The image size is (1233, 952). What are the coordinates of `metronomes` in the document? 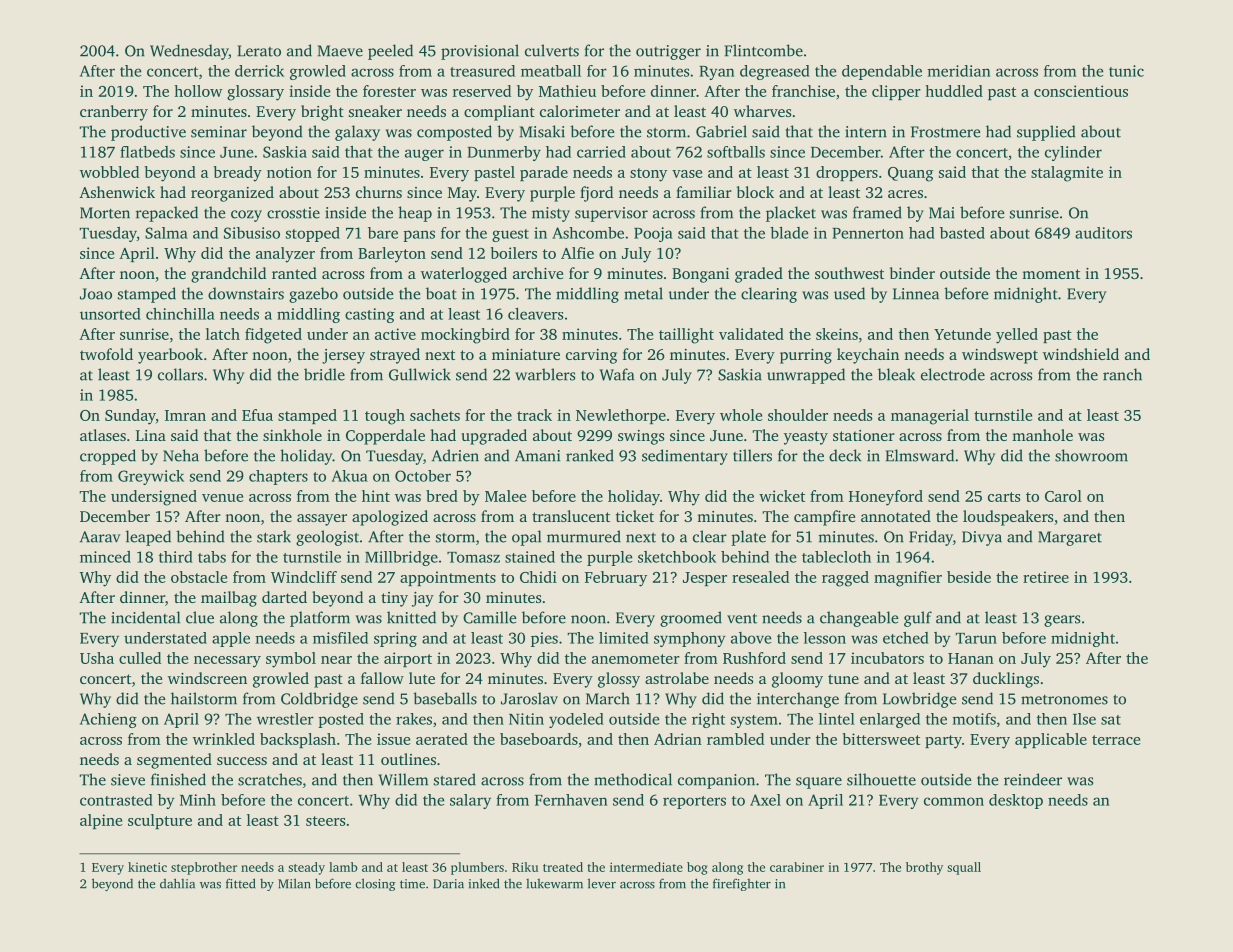 It's located at (1064, 700).
